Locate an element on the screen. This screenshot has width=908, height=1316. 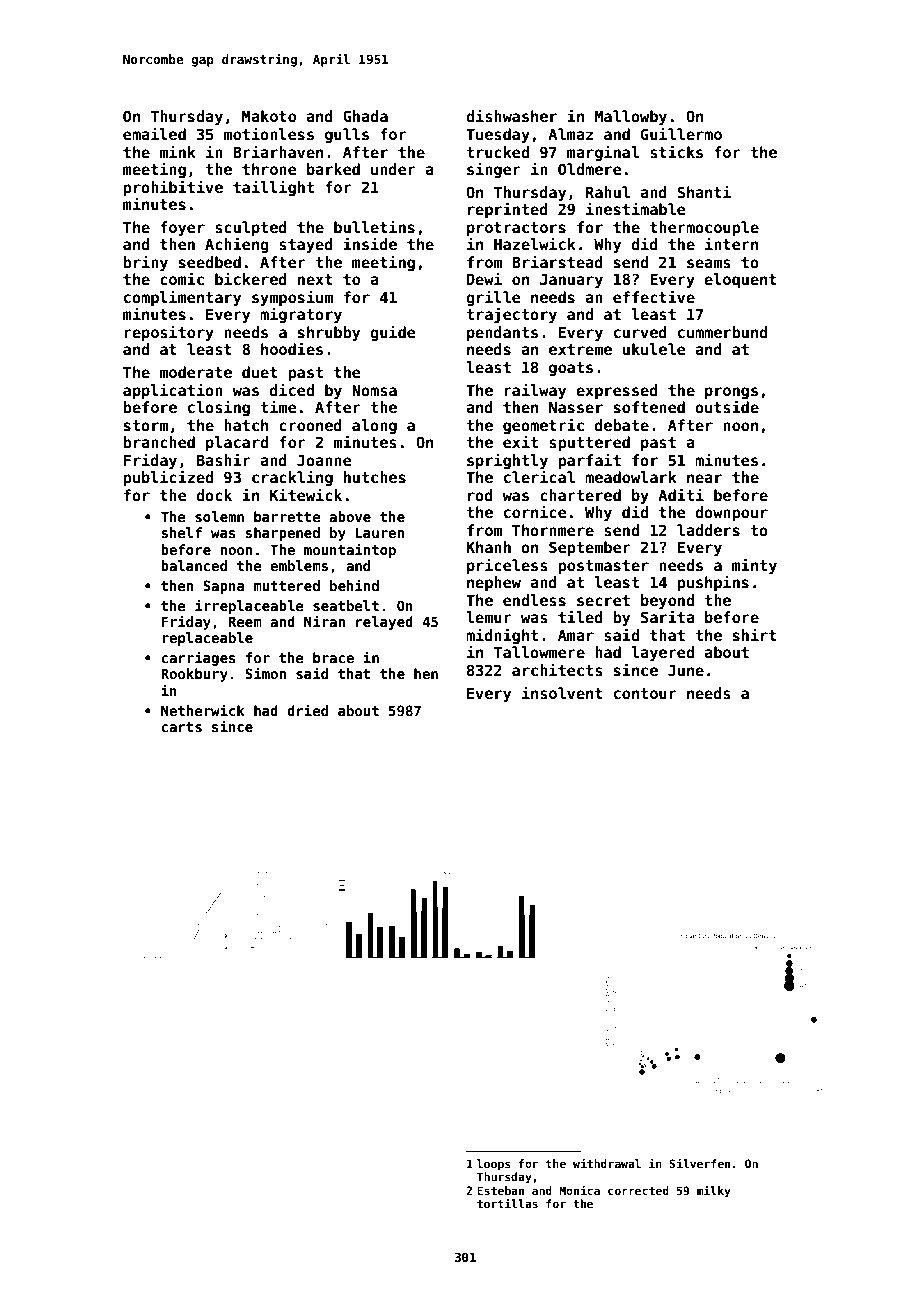
dishwasher is located at coordinates (511, 115).
